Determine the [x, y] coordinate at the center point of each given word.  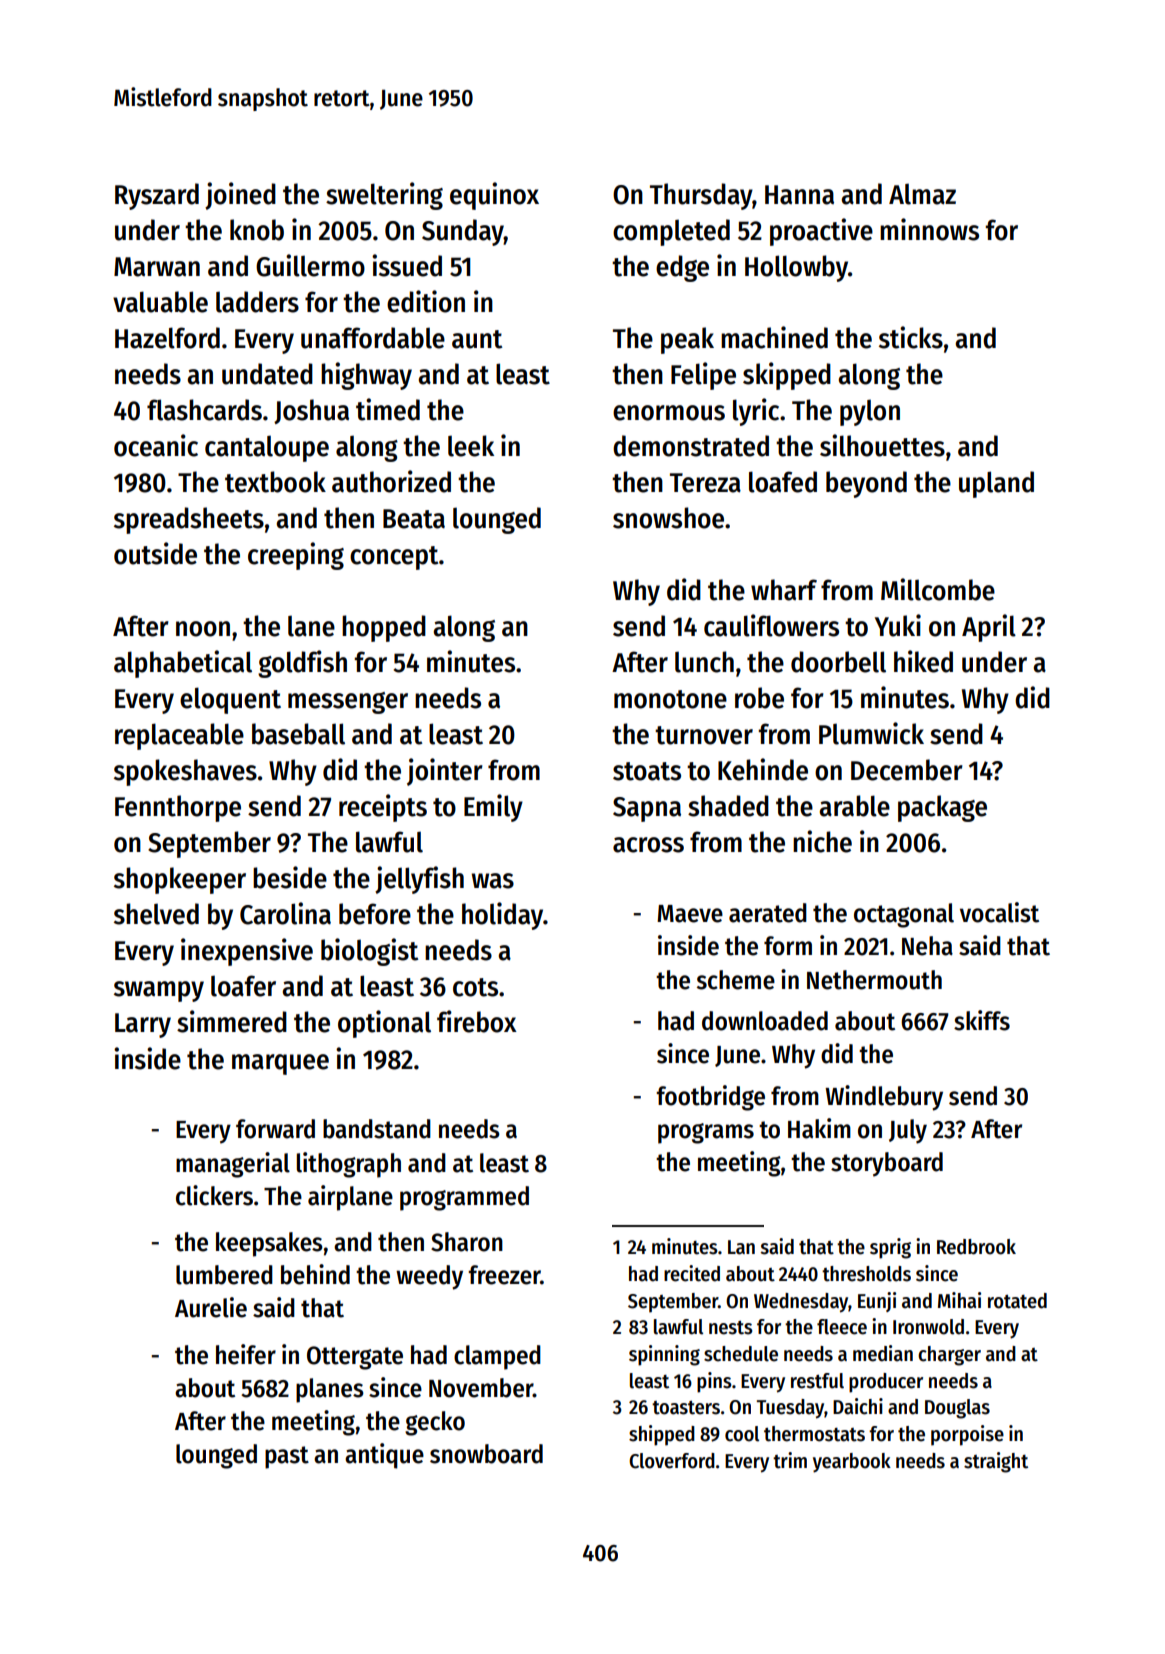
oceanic [156, 445]
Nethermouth [874, 980]
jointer [445, 772]
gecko [435, 1423]
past [287, 1457]
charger [949, 1356]
